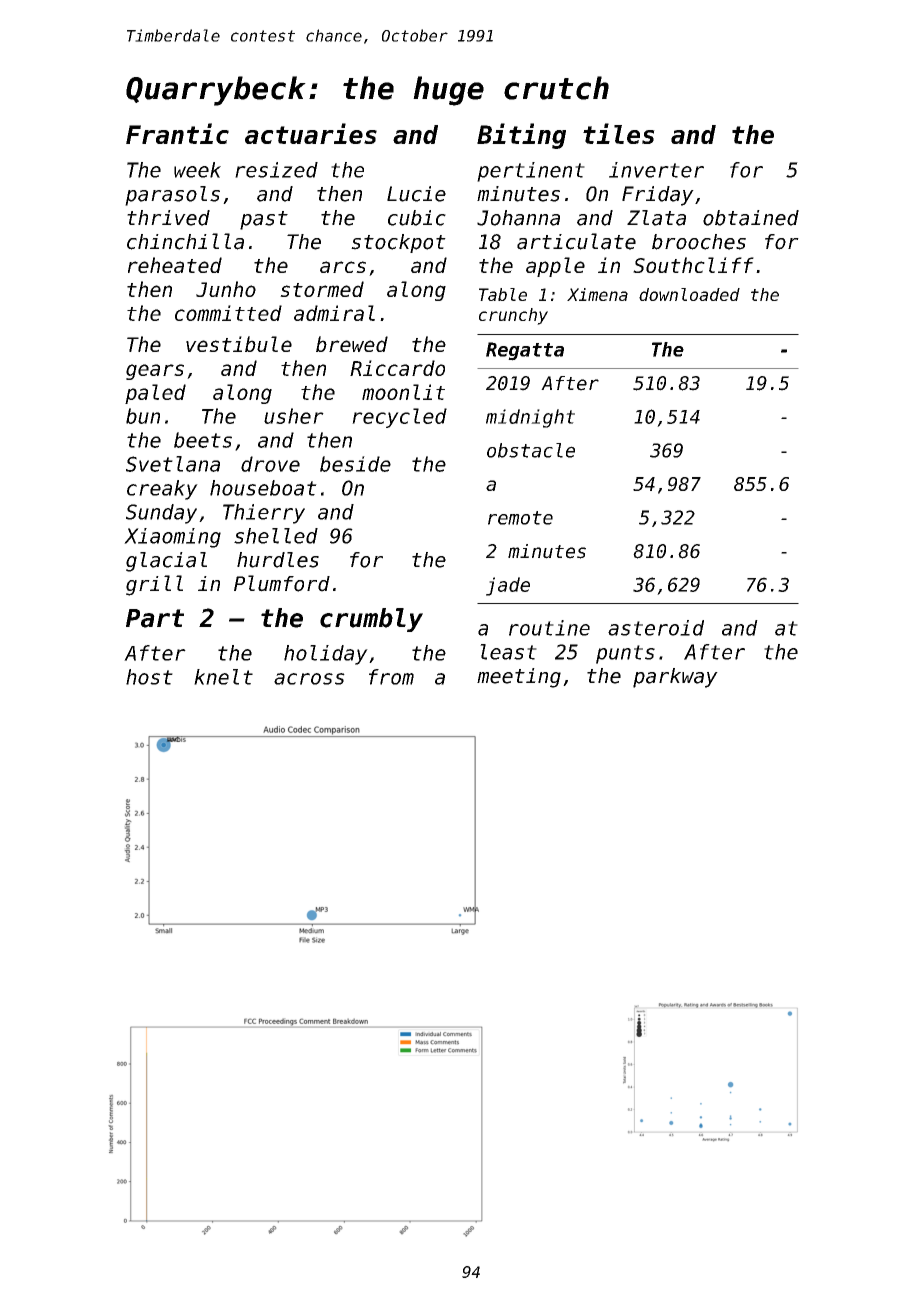 The image size is (924, 1314). I want to click on obtained, so click(751, 218).
